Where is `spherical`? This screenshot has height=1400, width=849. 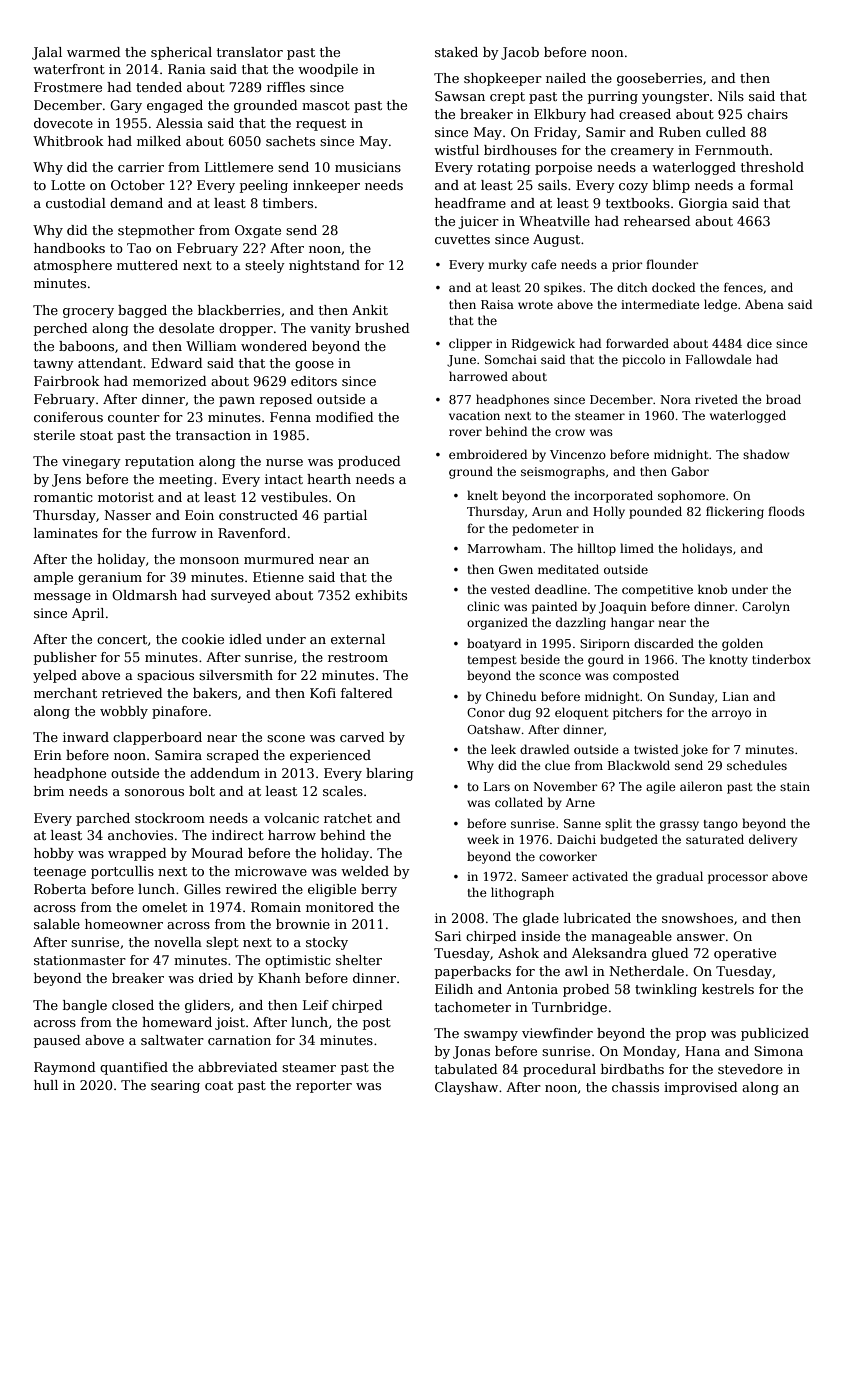
spherical is located at coordinates (181, 53).
